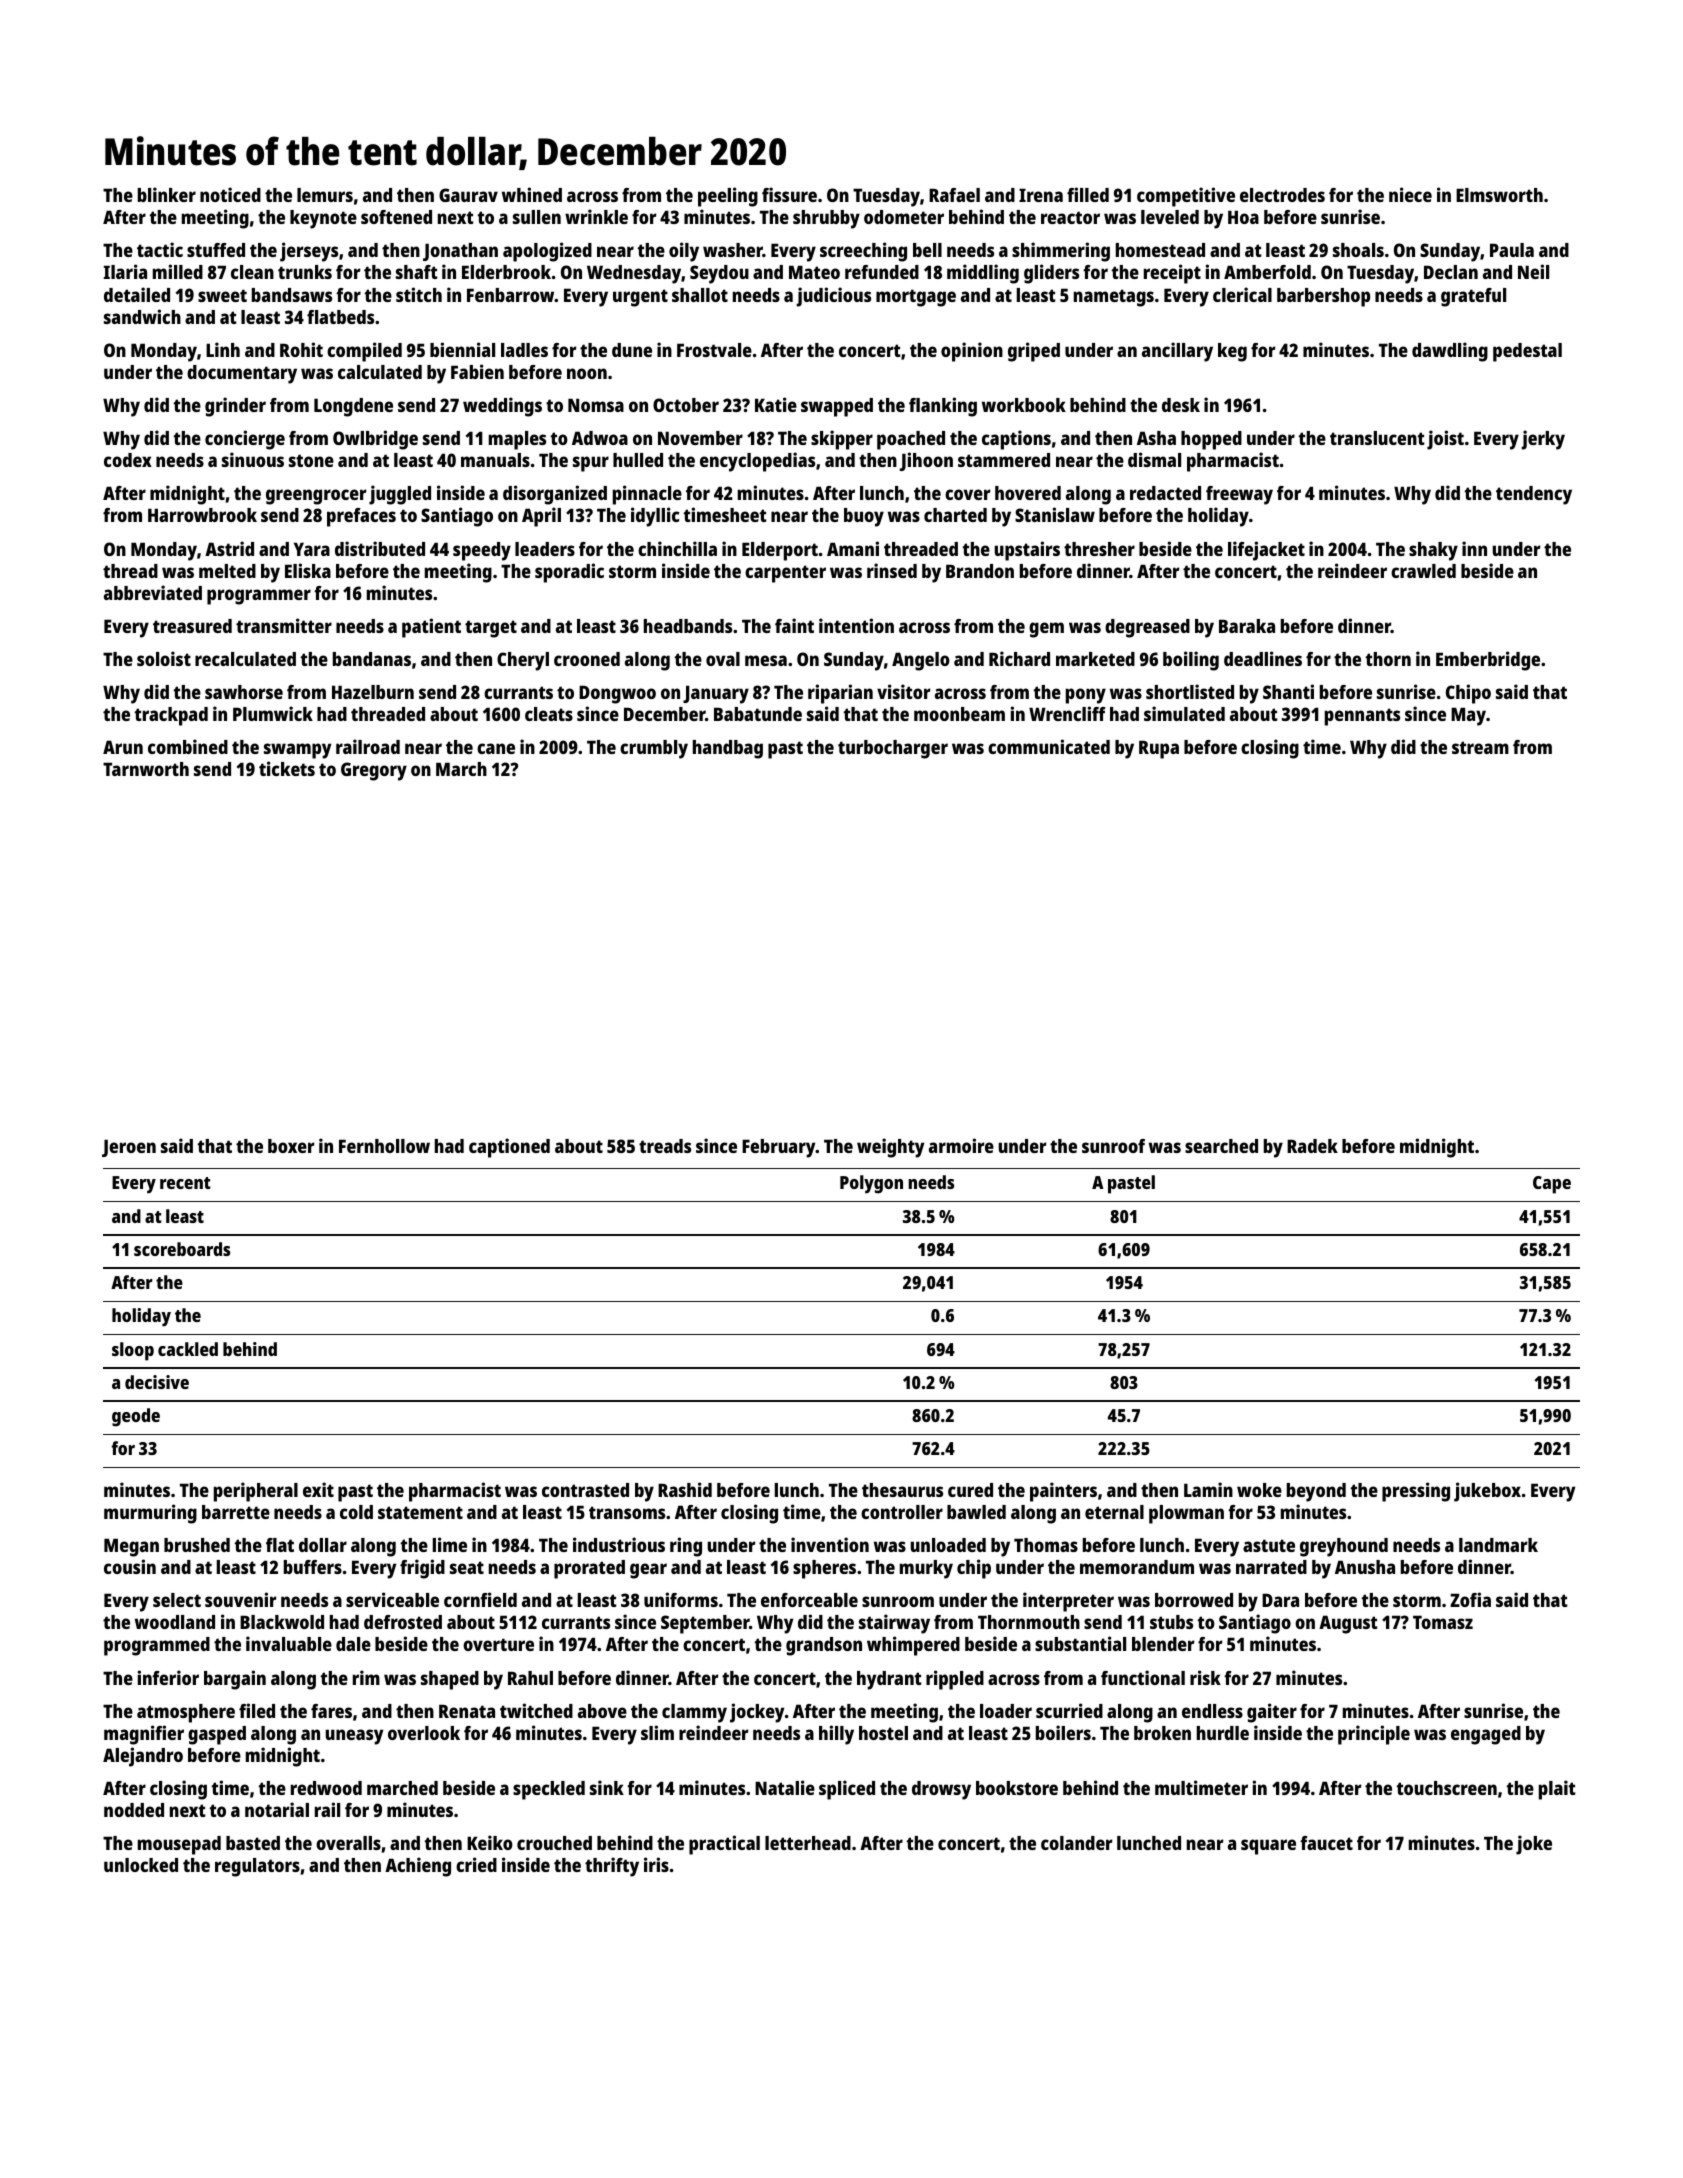 This document has height=2178, width=1683. I want to click on sunroof, so click(1113, 1146).
